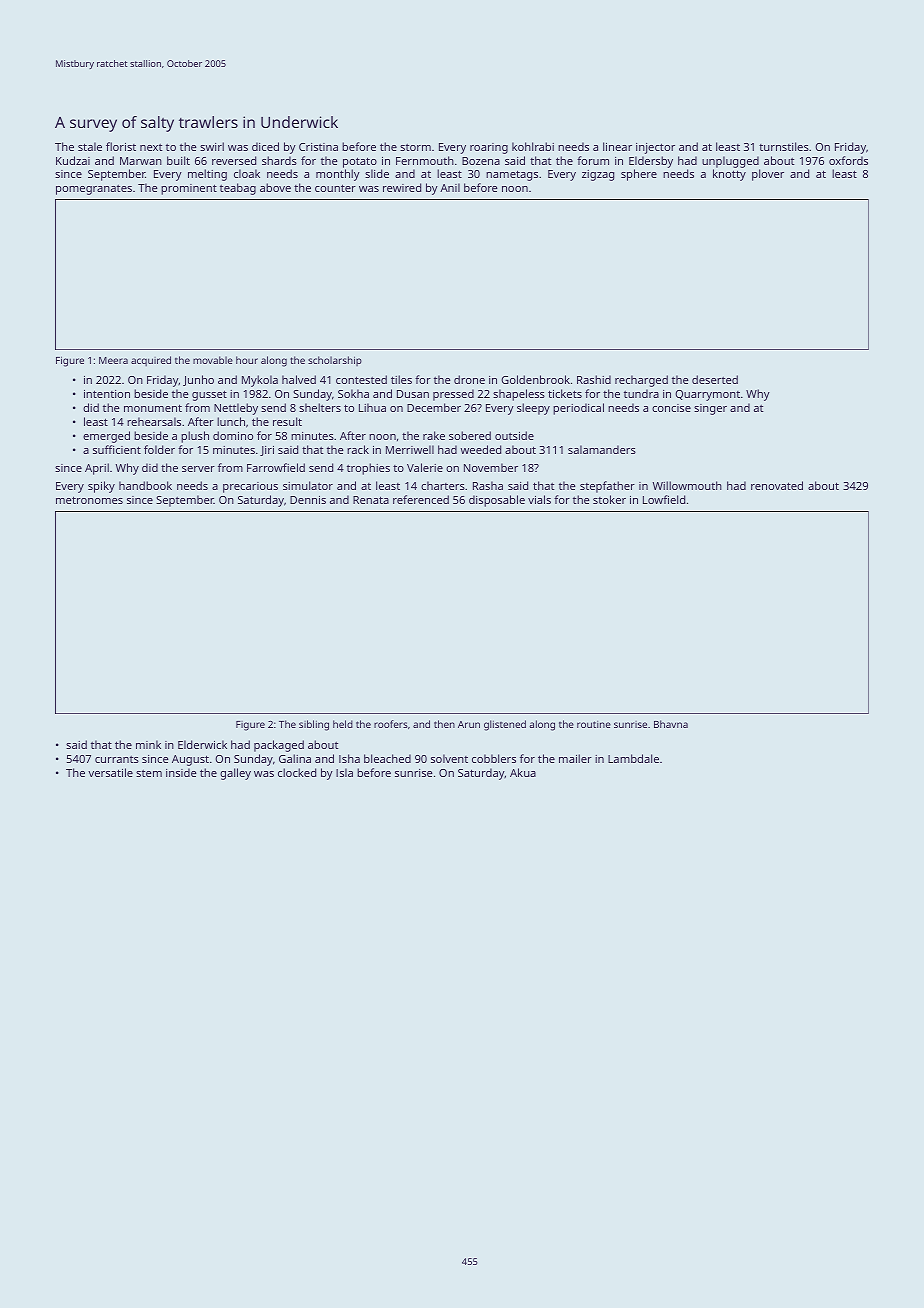 The height and width of the image is (1308, 924). Describe the element at coordinates (523, 772) in the image. I see `Akua` at that location.
